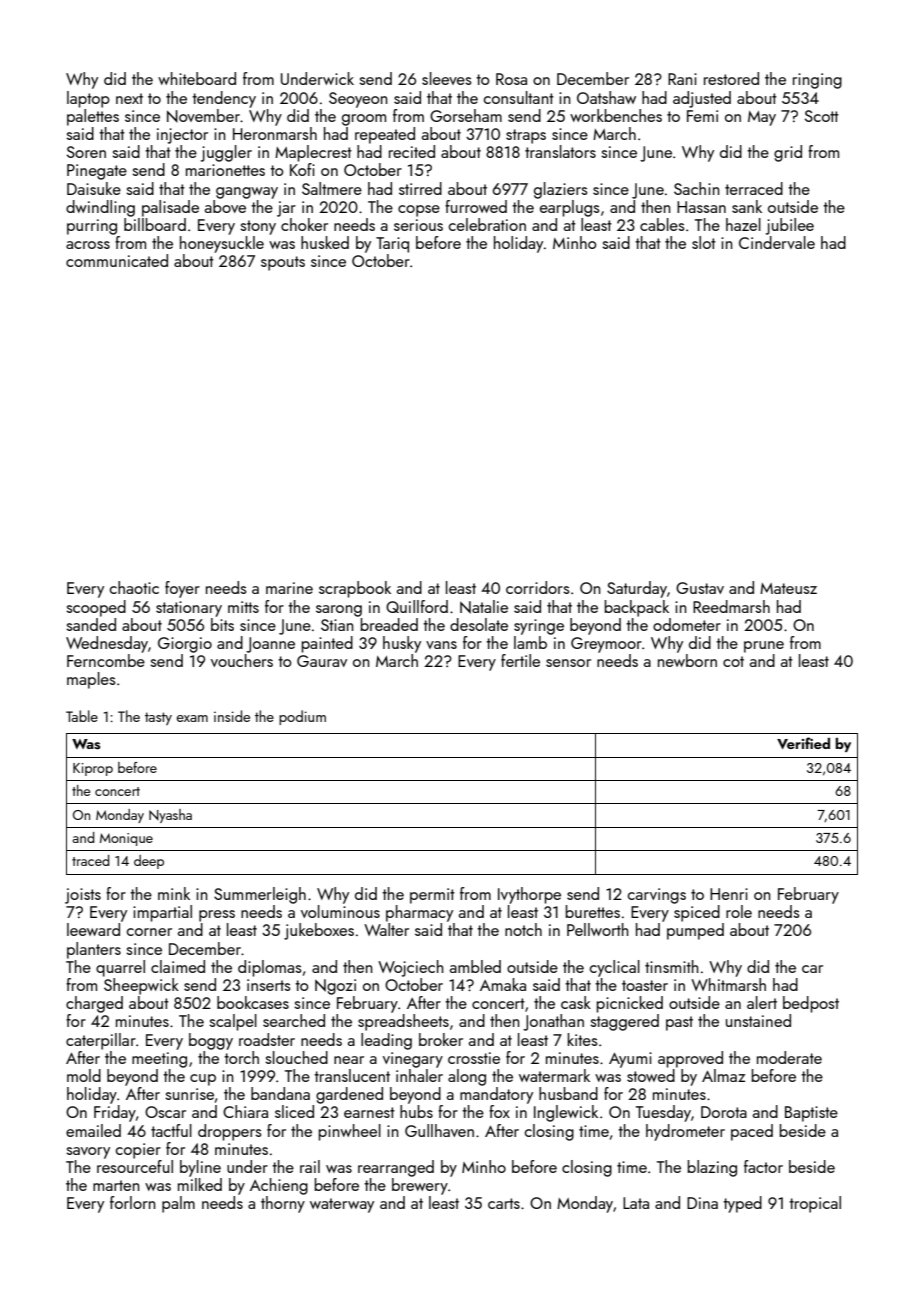 This screenshot has width=924, height=1308. I want to click on Cindervale, so click(777, 242).
